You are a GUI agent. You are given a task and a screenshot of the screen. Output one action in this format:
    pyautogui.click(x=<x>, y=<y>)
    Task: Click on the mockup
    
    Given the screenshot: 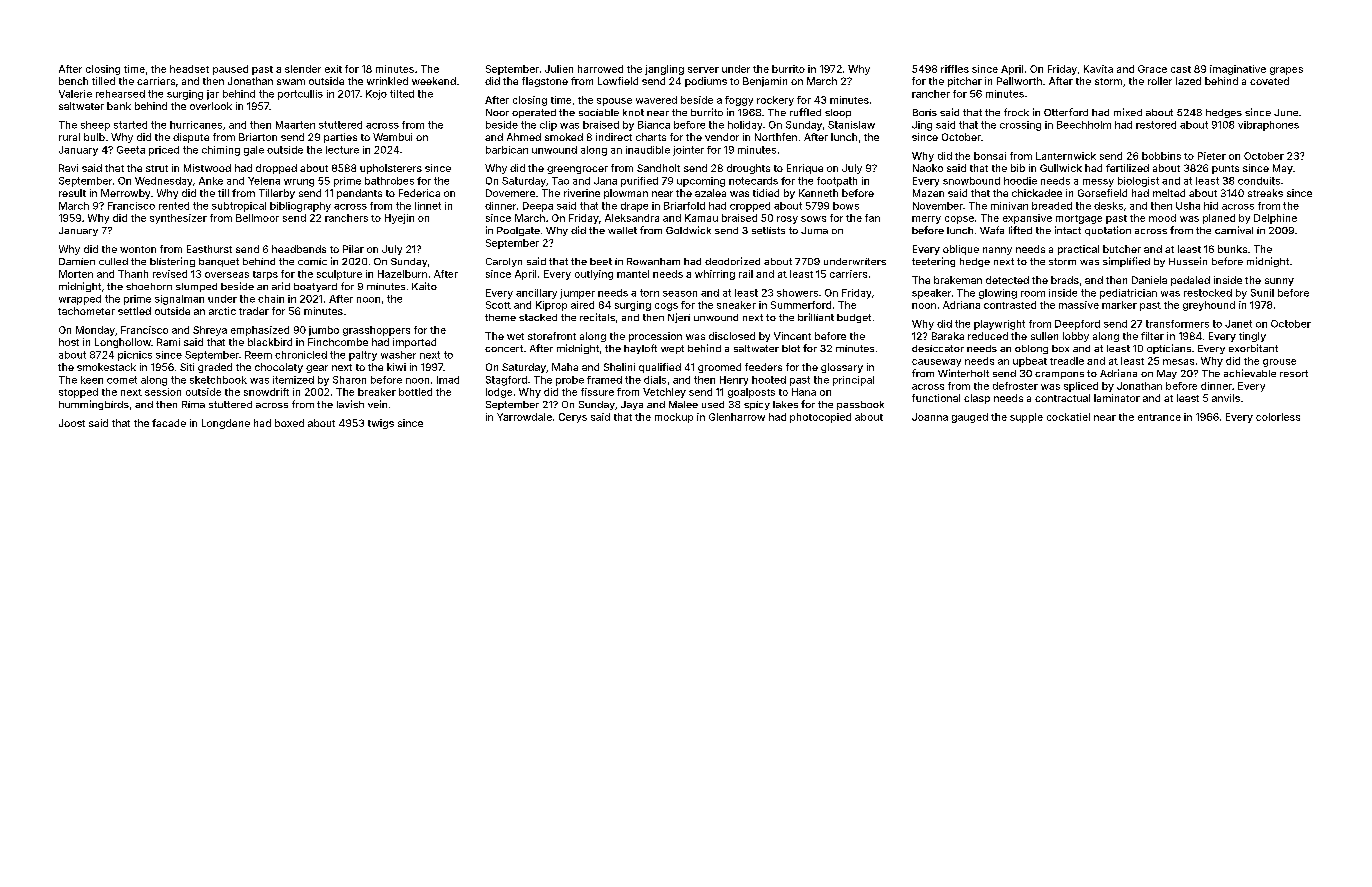 What is the action you would take?
    pyautogui.click(x=674, y=418)
